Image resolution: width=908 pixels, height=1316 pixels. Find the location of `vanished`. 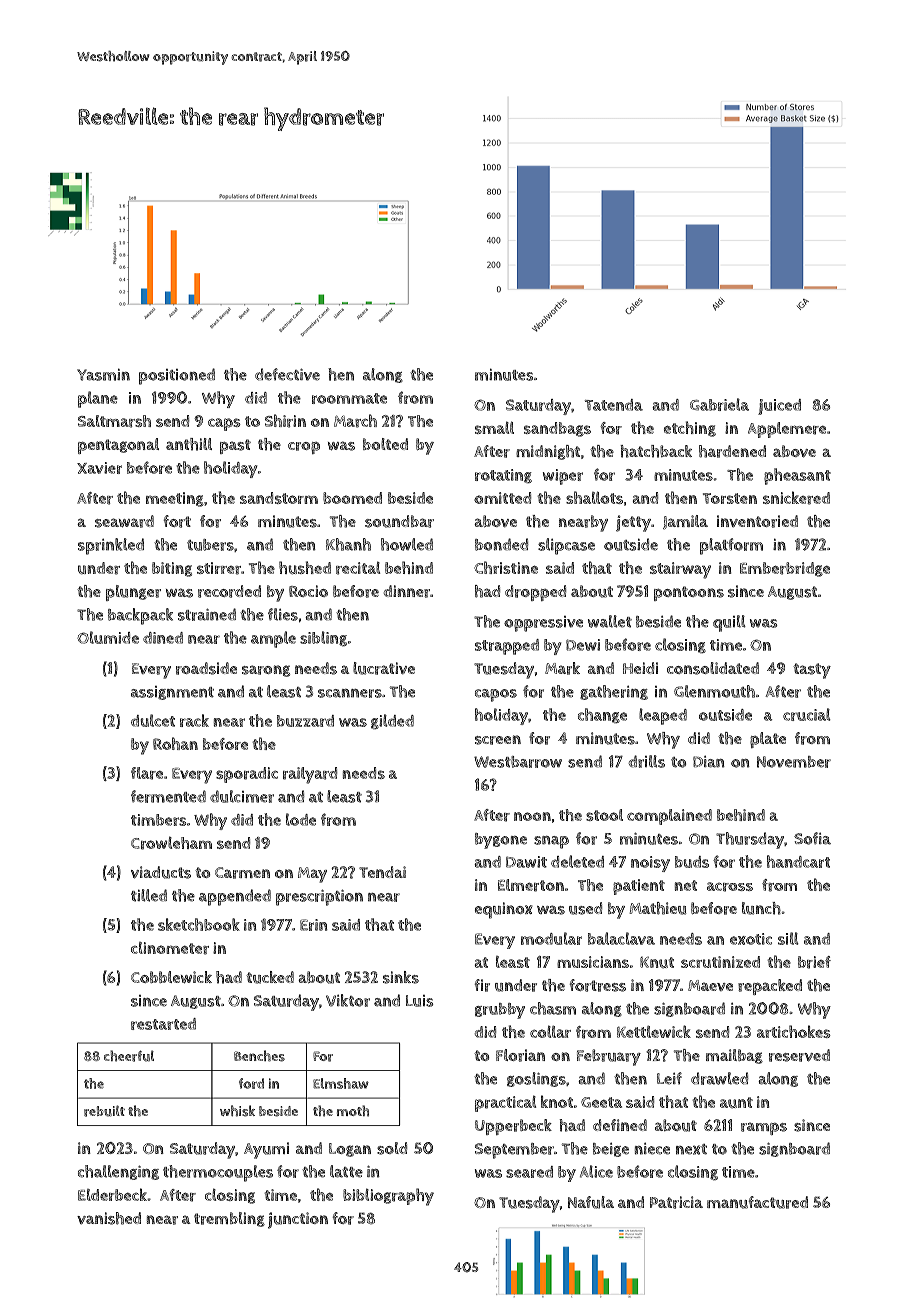

vanished is located at coordinates (109, 1218).
